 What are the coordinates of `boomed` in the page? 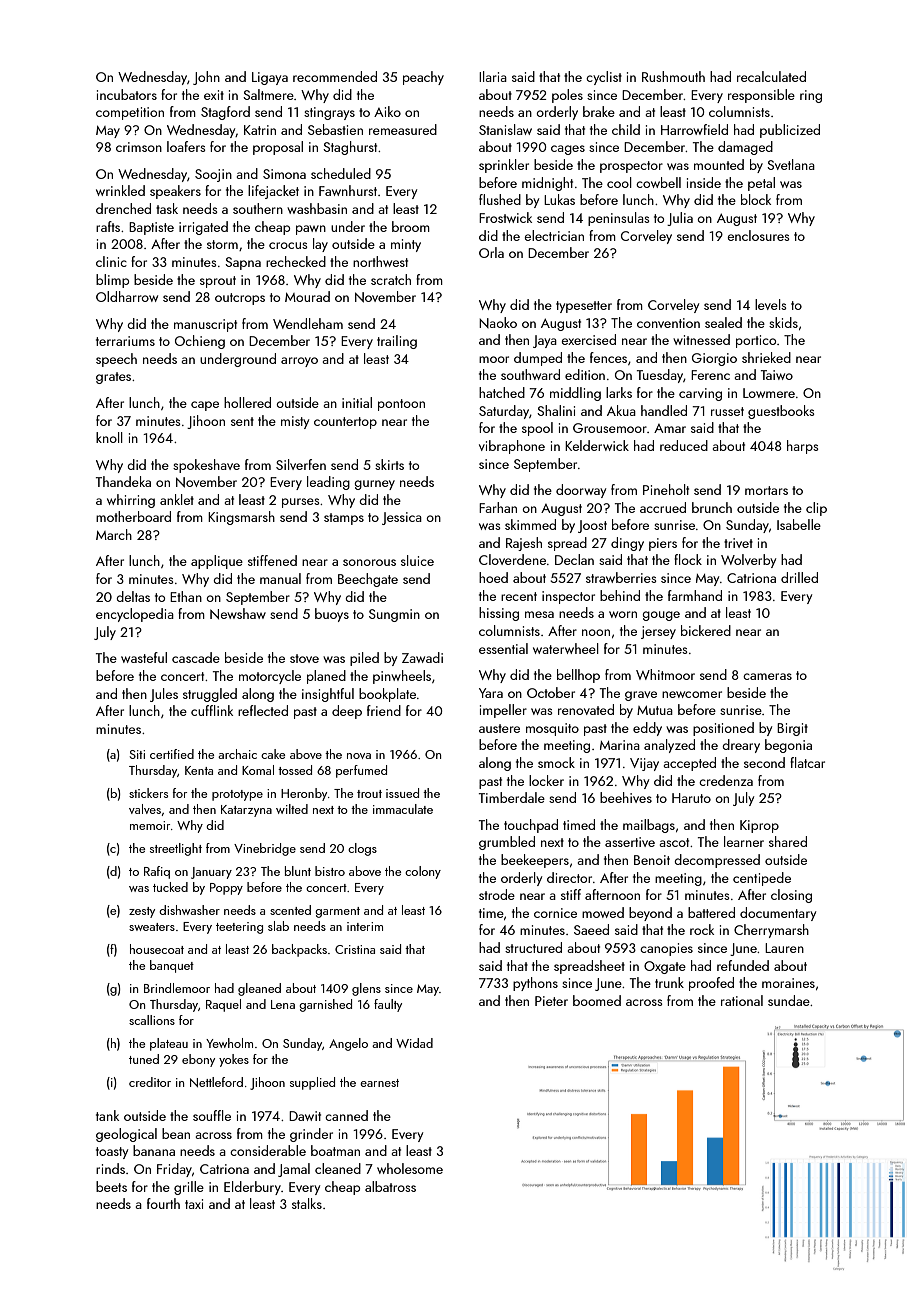 It's located at (597, 1000).
